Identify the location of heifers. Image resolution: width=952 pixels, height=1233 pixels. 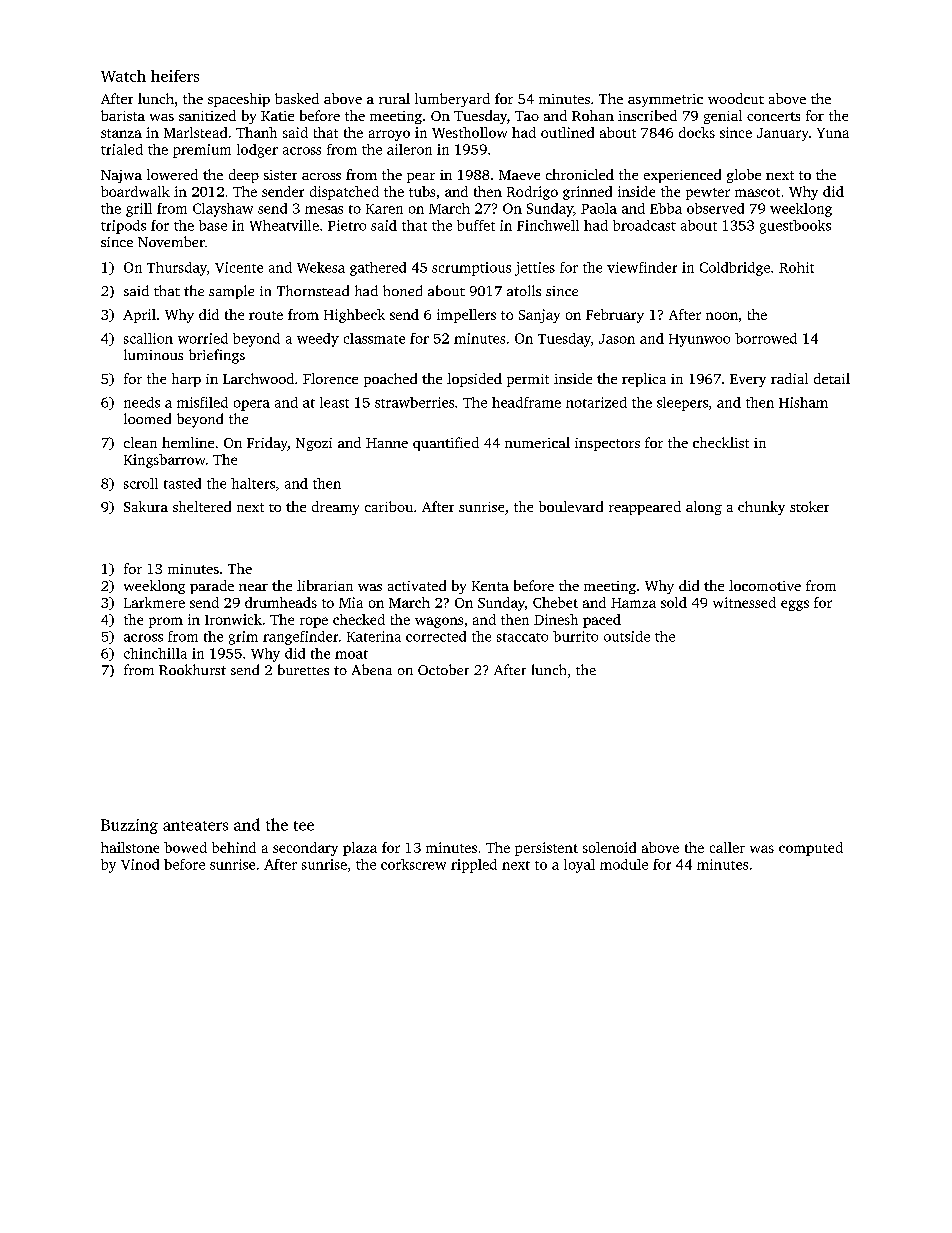
(175, 76).
